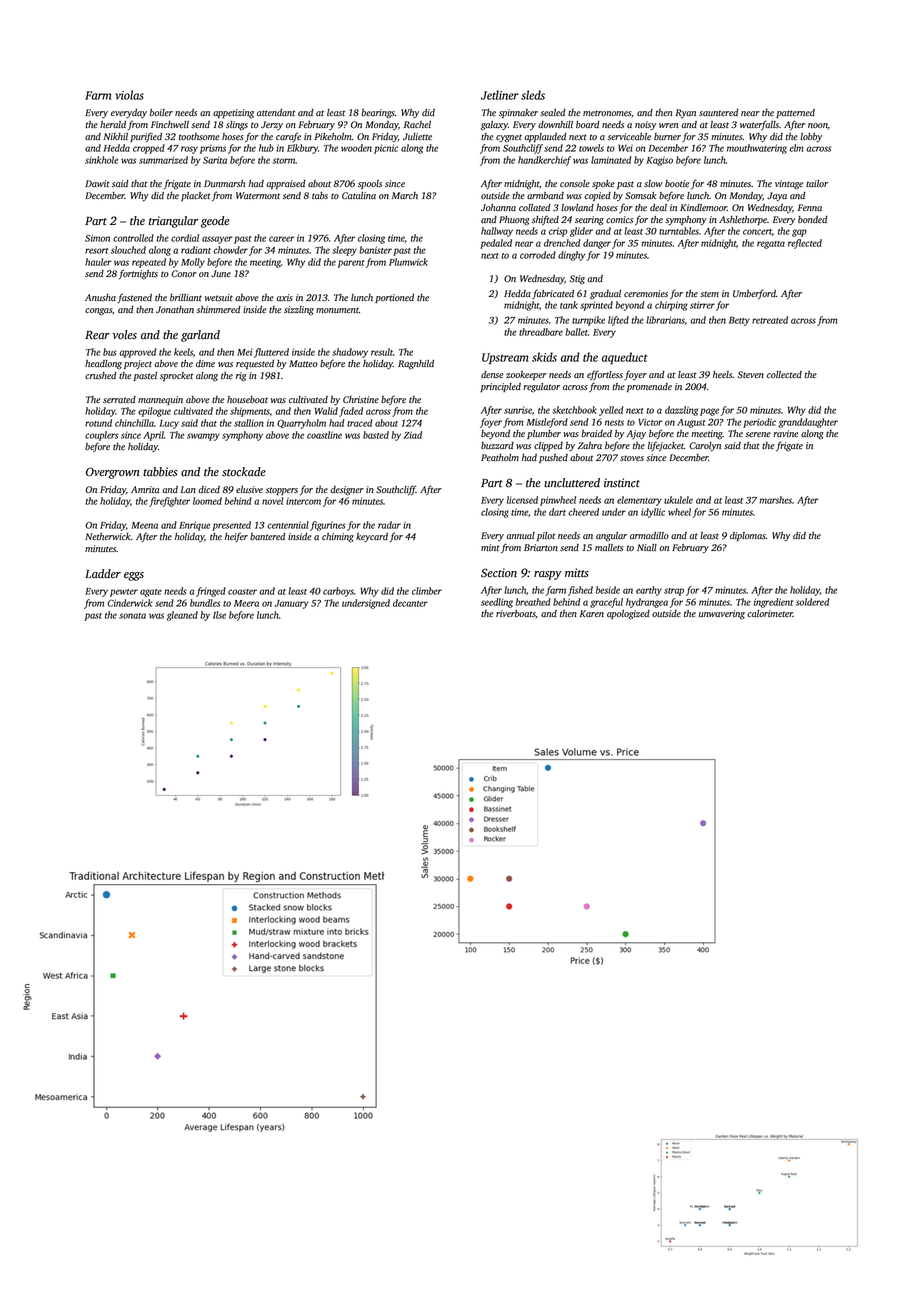 This screenshot has height=1308, width=924. What do you see at coordinates (200, 336) in the screenshot?
I see `garland` at bounding box center [200, 336].
